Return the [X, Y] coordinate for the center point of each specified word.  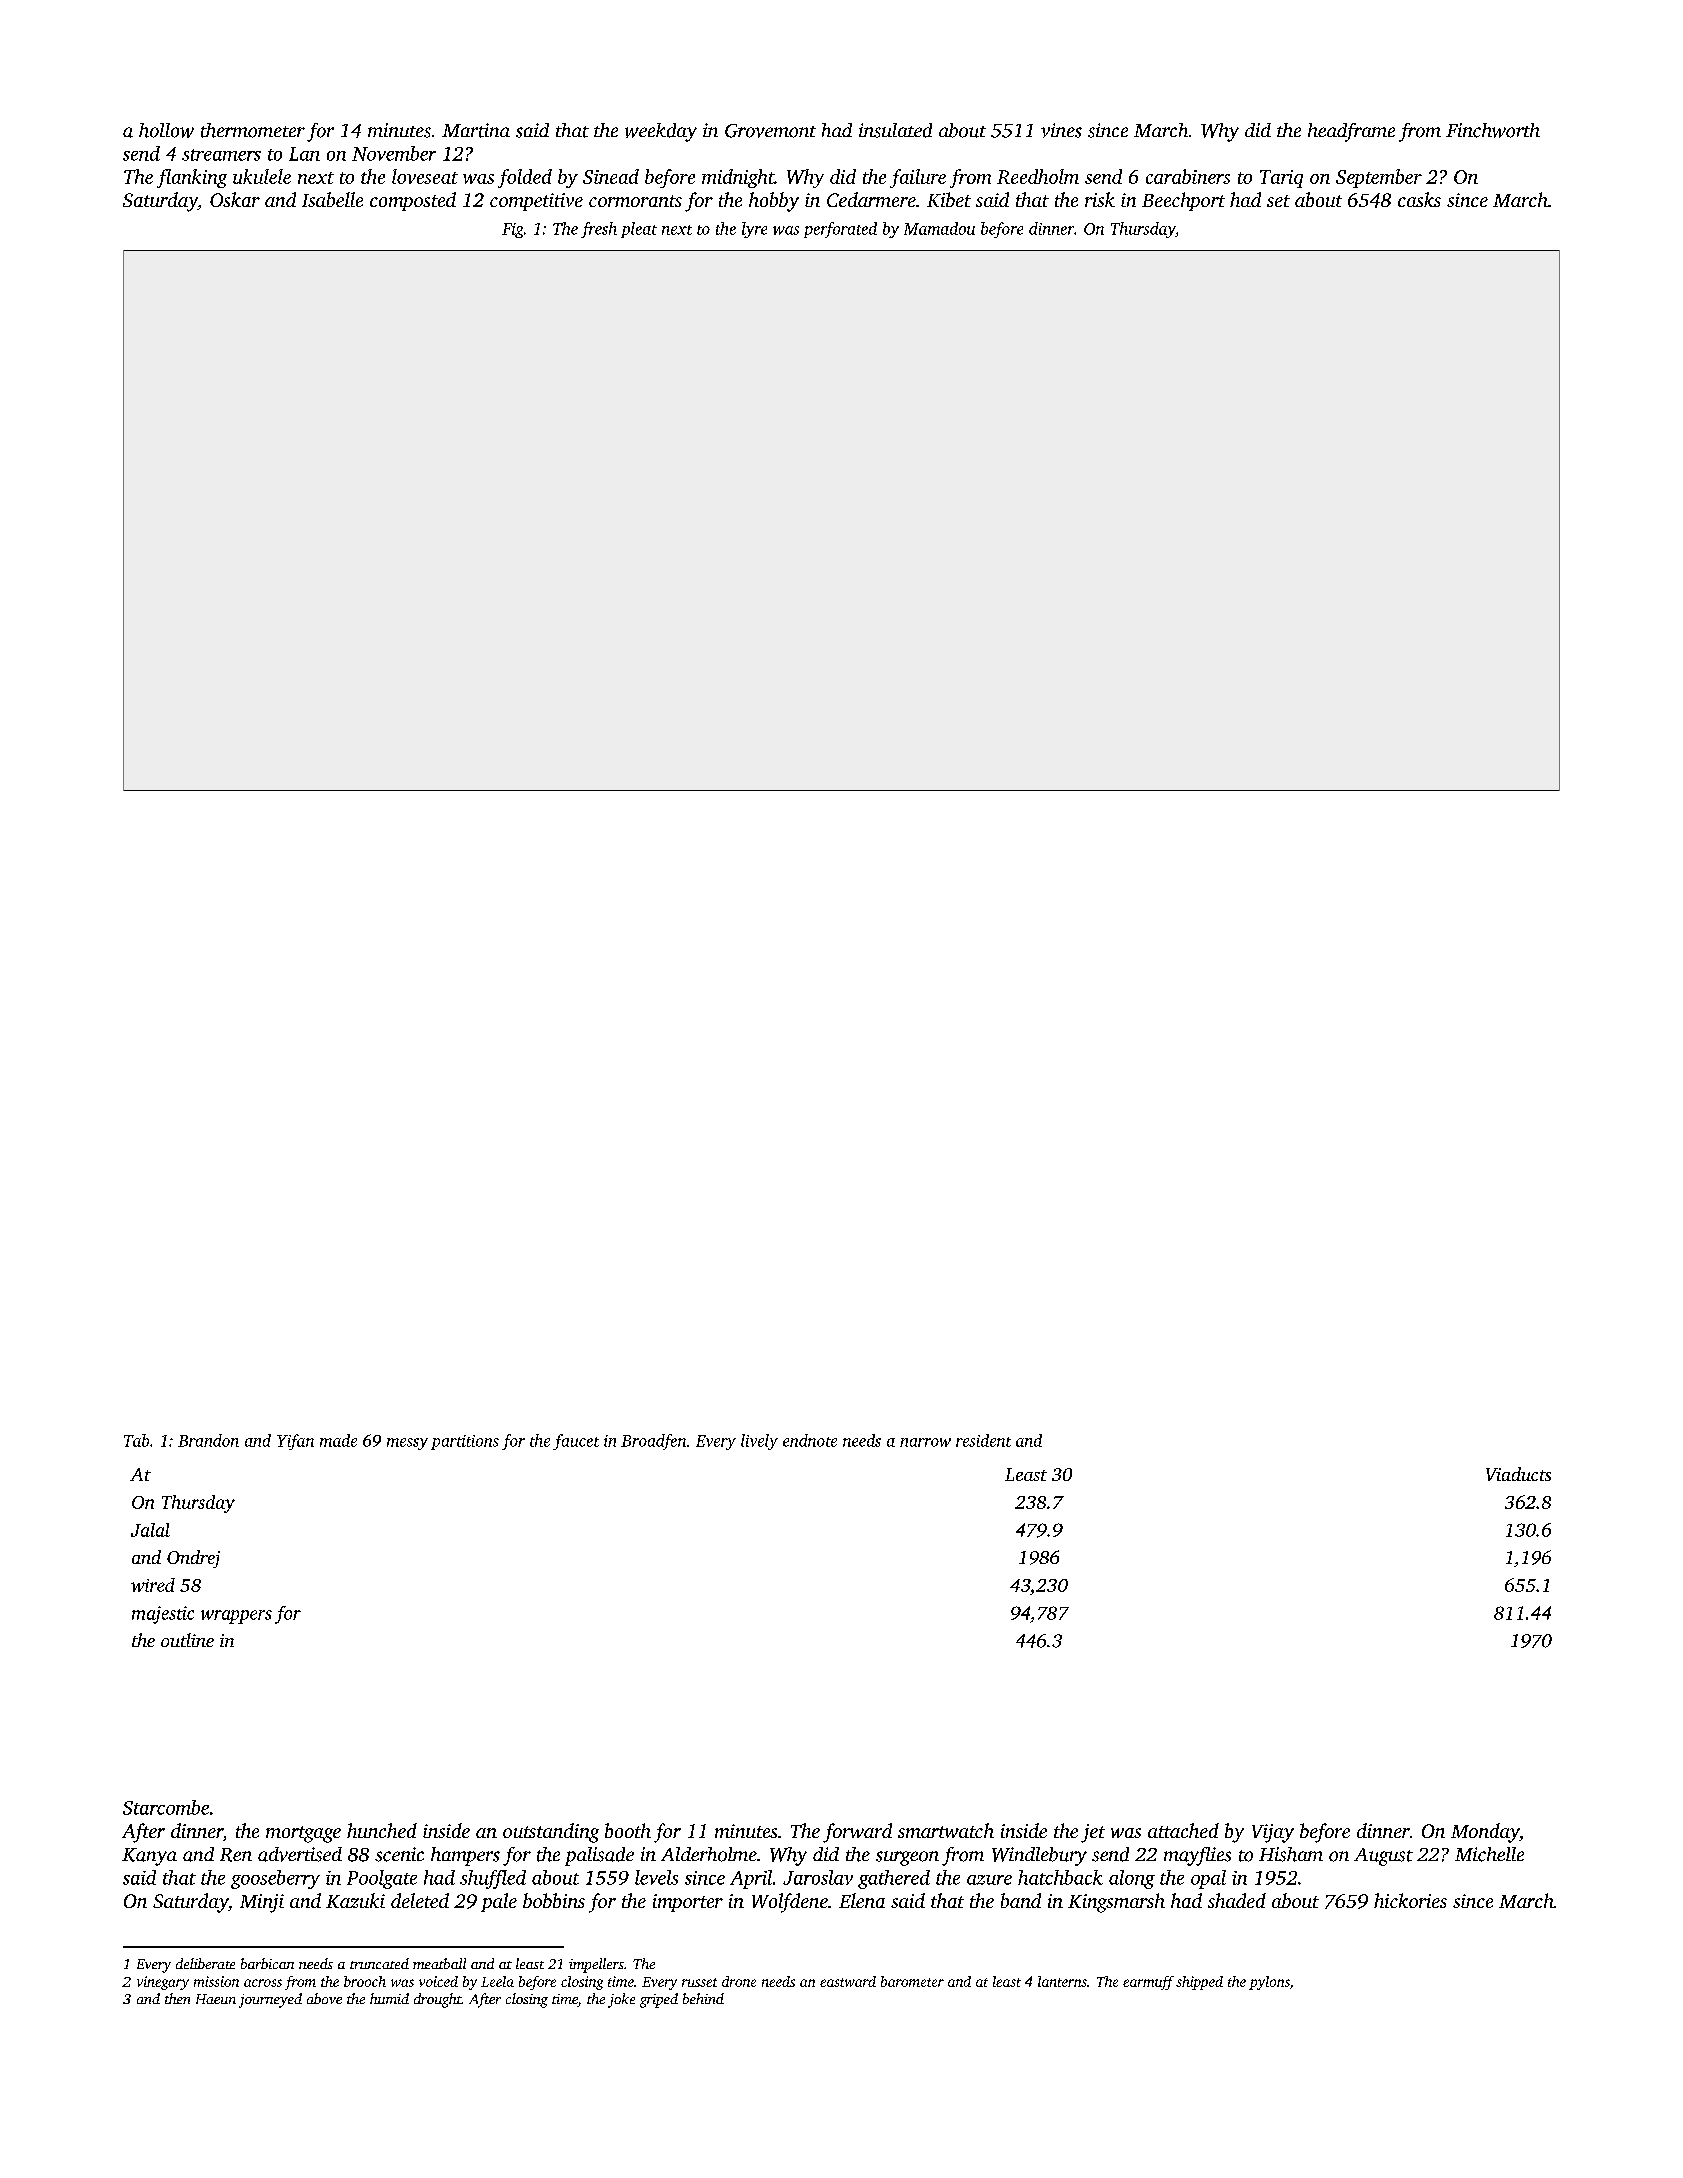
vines [1061, 130]
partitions [465, 1442]
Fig [512, 230]
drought [437, 2000]
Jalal [150, 1530]
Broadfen [653, 1442]
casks [1419, 199]
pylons [1269, 1983]
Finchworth [1493, 130]
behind [703, 1998]
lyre [754, 230]
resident [983, 1440]
